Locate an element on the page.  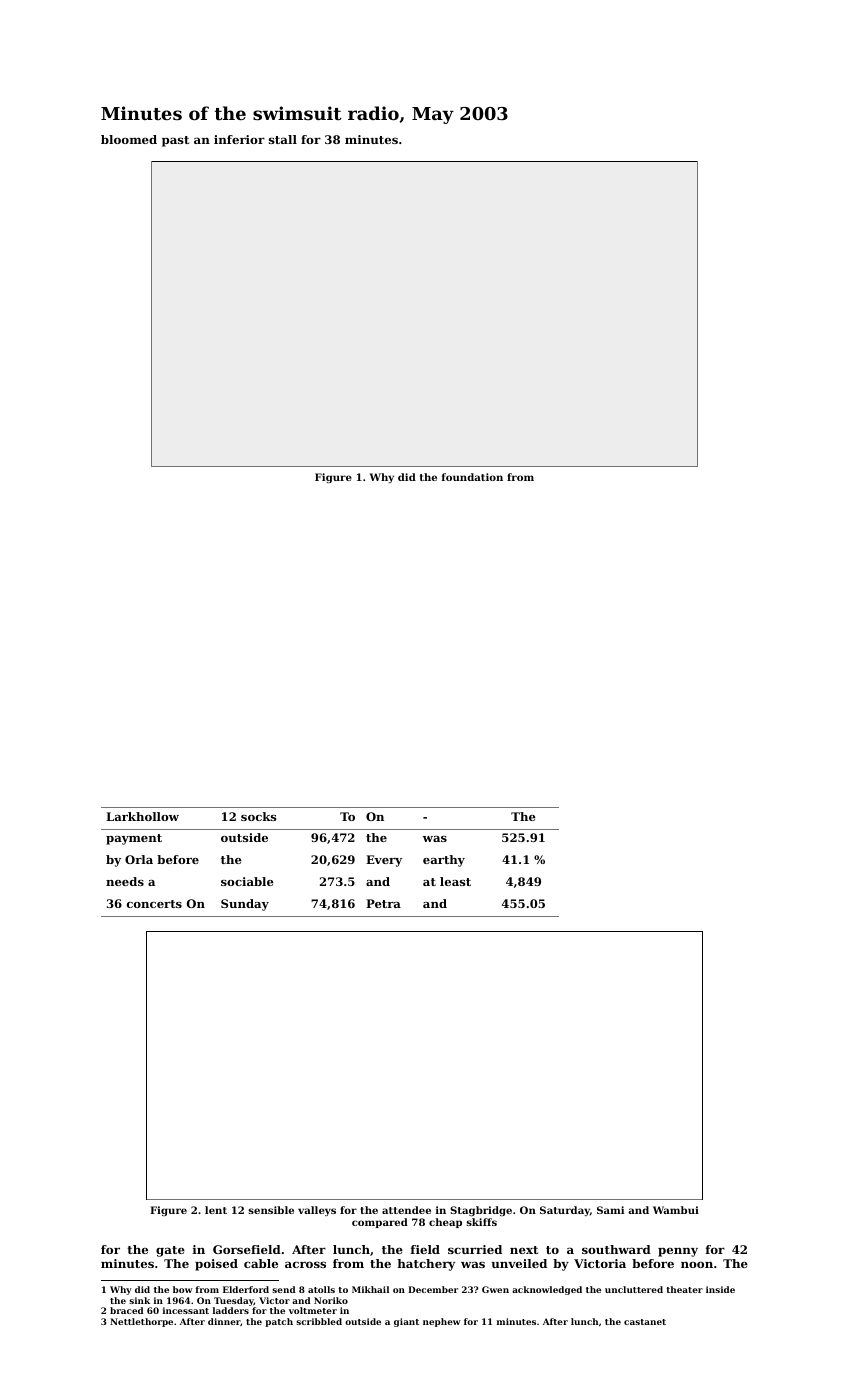
Orla is located at coordinates (139, 859).
